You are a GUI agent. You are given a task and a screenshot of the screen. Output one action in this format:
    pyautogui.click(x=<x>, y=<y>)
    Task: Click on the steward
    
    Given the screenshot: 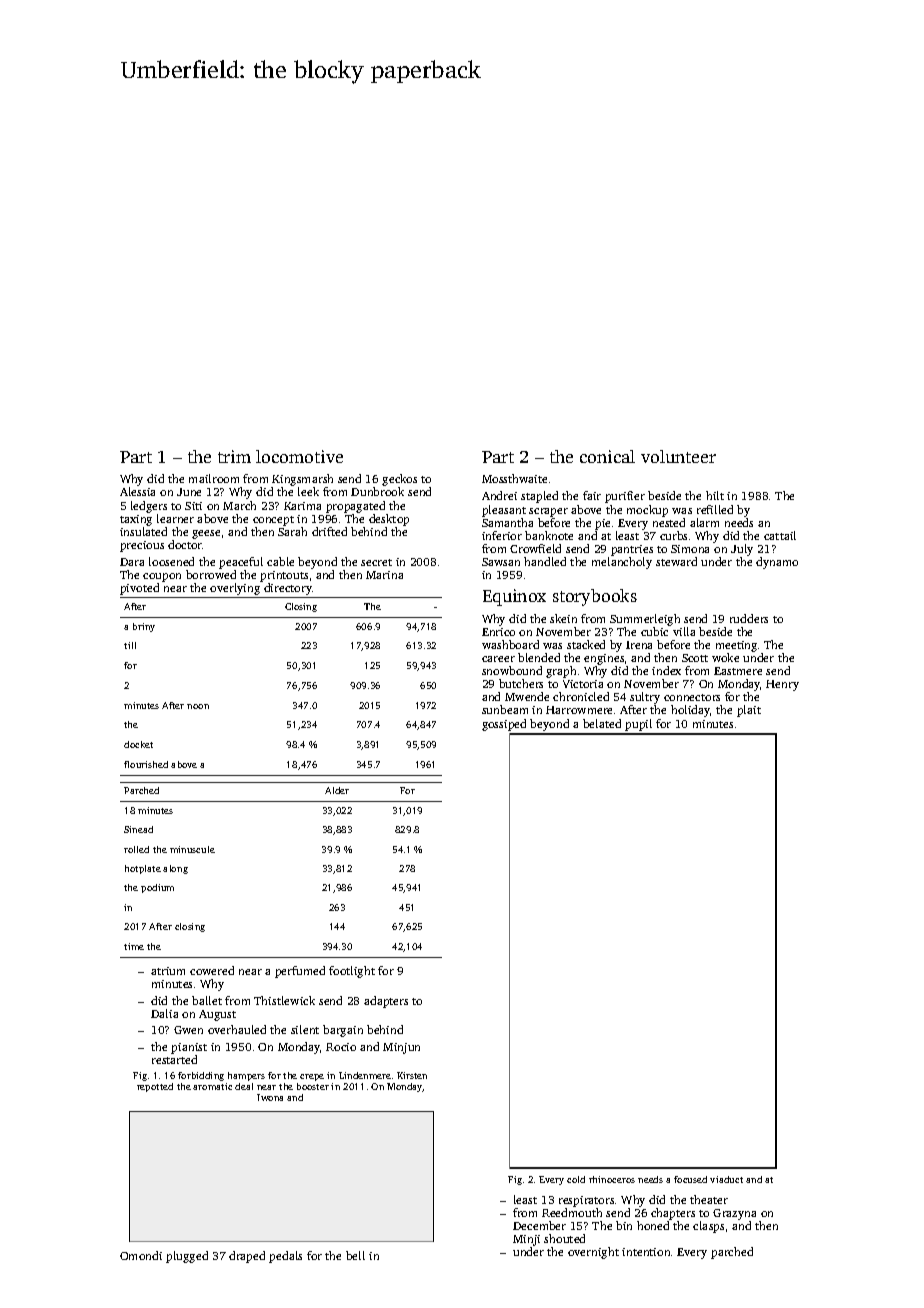 What is the action you would take?
    pyautogui.click(x=676, y=561)
